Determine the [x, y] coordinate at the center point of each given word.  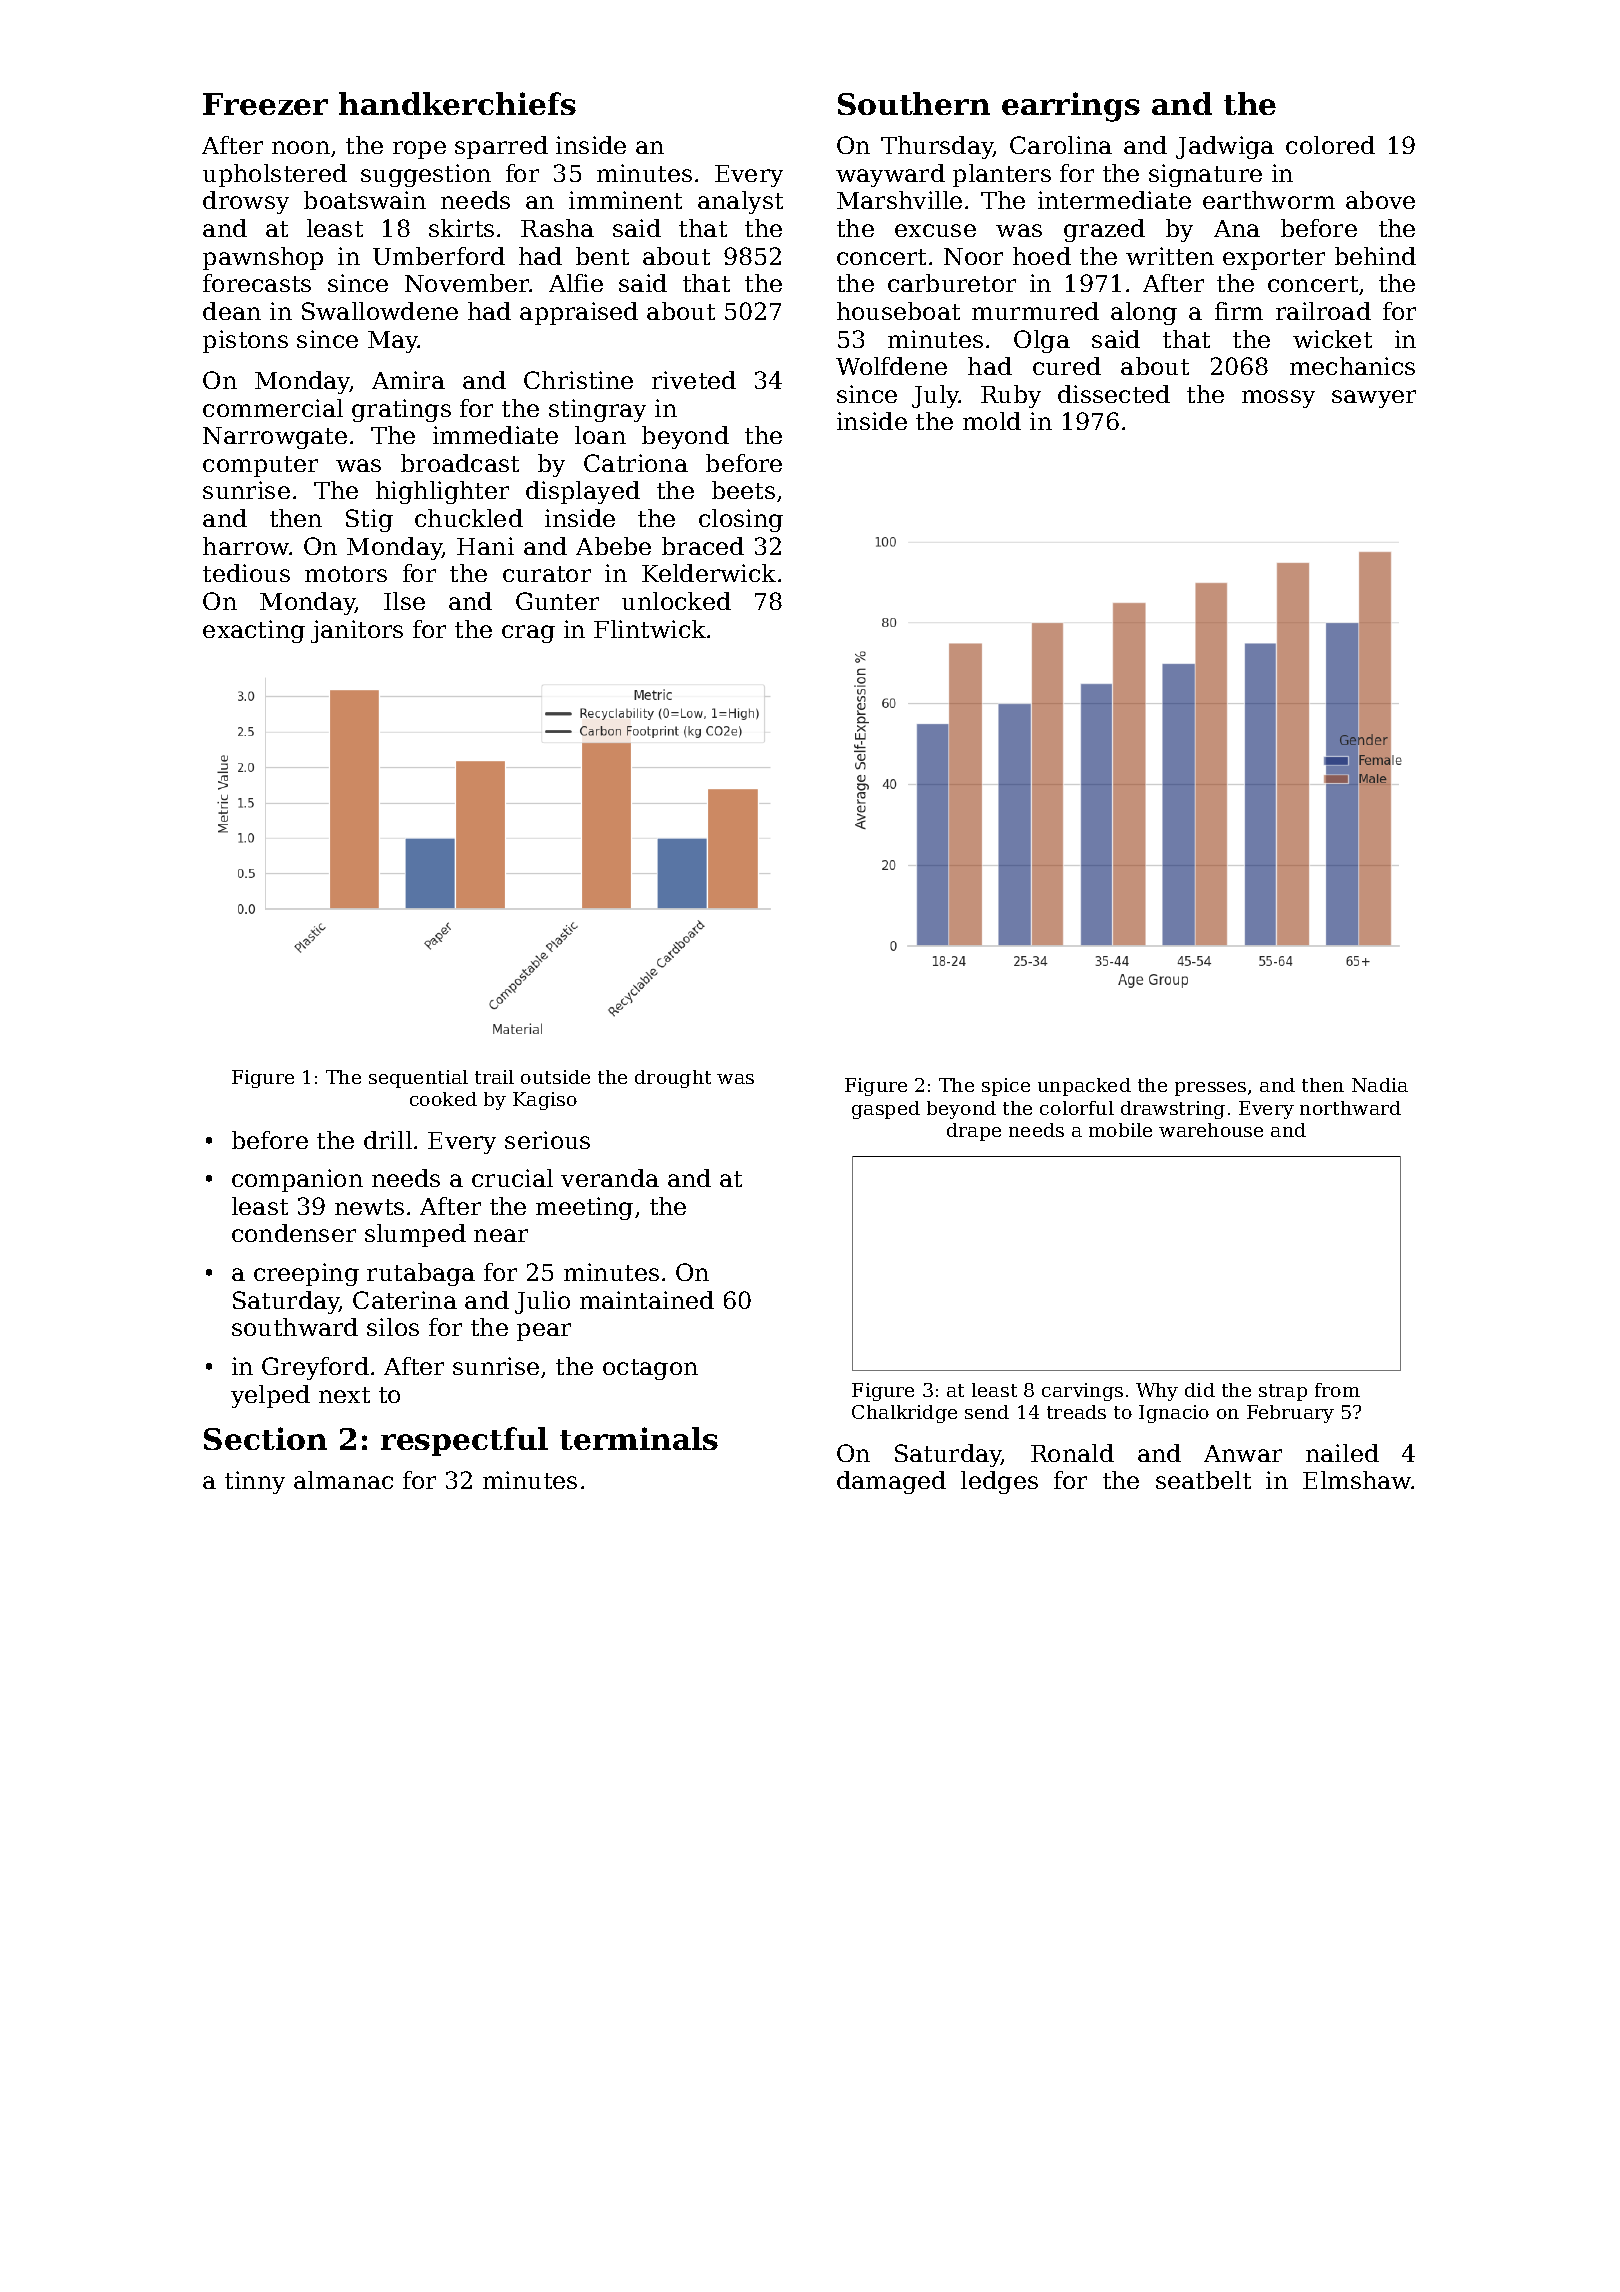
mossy [1278, 399]
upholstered [275, 175]
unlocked [676, 601]
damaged [891, 1482]
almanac [343, 1480]
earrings [1071, 107]
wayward [890, 175]
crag [528, 634]
